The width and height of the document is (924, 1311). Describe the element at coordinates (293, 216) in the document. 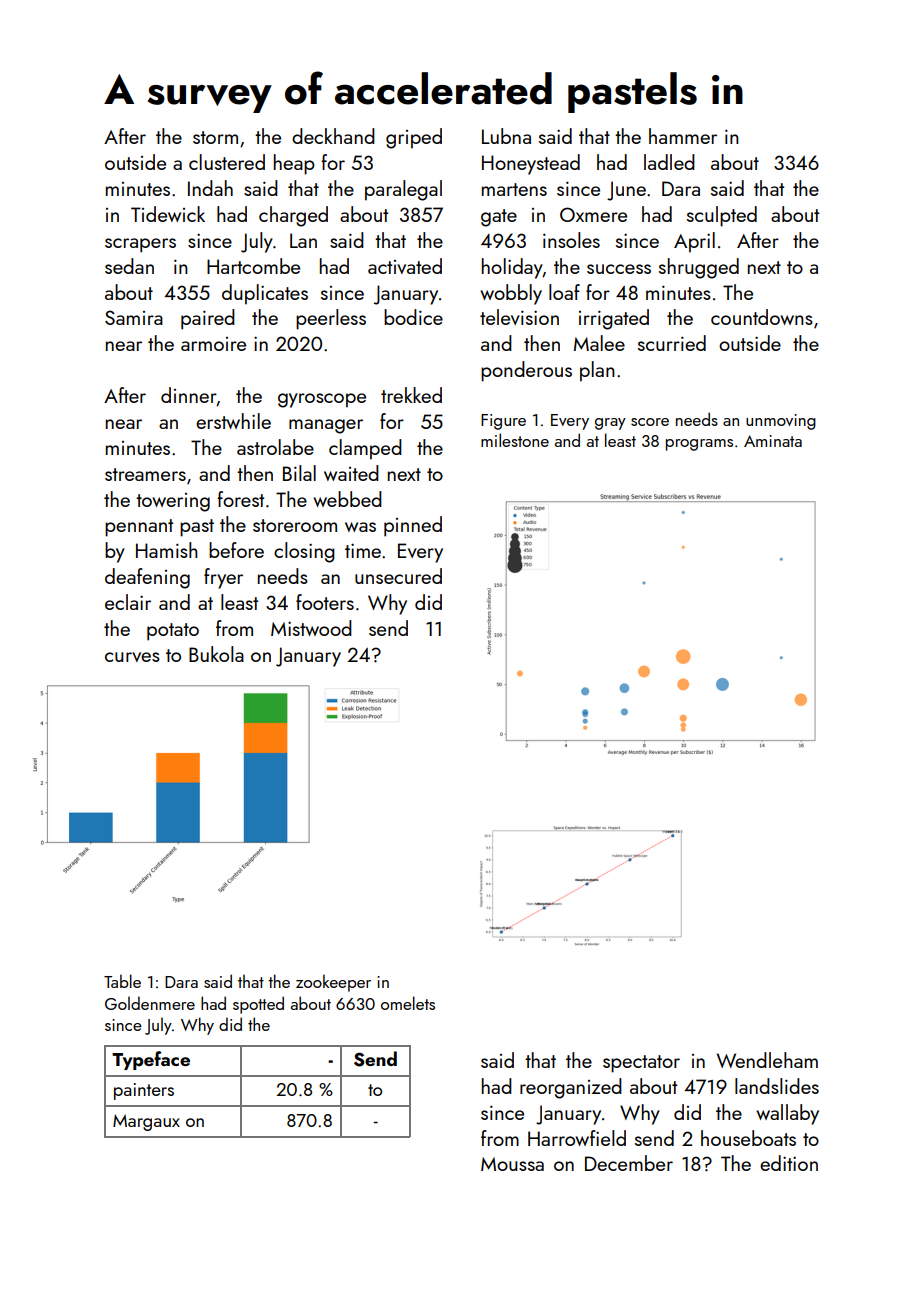

I see `charged` at that location.
